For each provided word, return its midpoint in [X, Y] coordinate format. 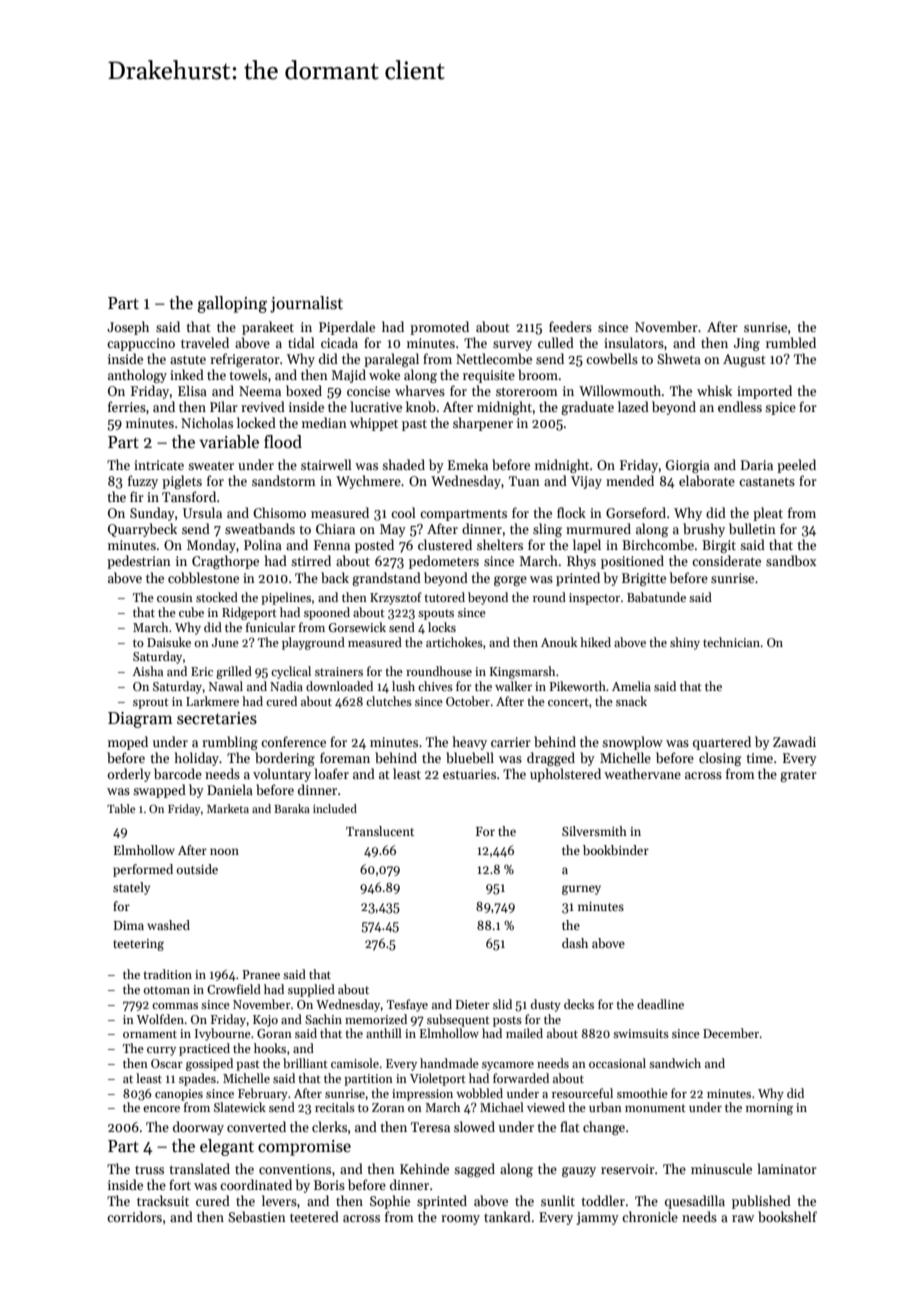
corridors [134, 1216]
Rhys [581, 562]
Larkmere [212, 701]
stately [131, 888]
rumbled [791, 342]
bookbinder [616, 850]
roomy [460, 1220]
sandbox [791, 560]
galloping [232, 304]
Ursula [202, 512]
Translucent [380, 831]
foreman [345, 757]
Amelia [631, 686]
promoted [439, 328]
